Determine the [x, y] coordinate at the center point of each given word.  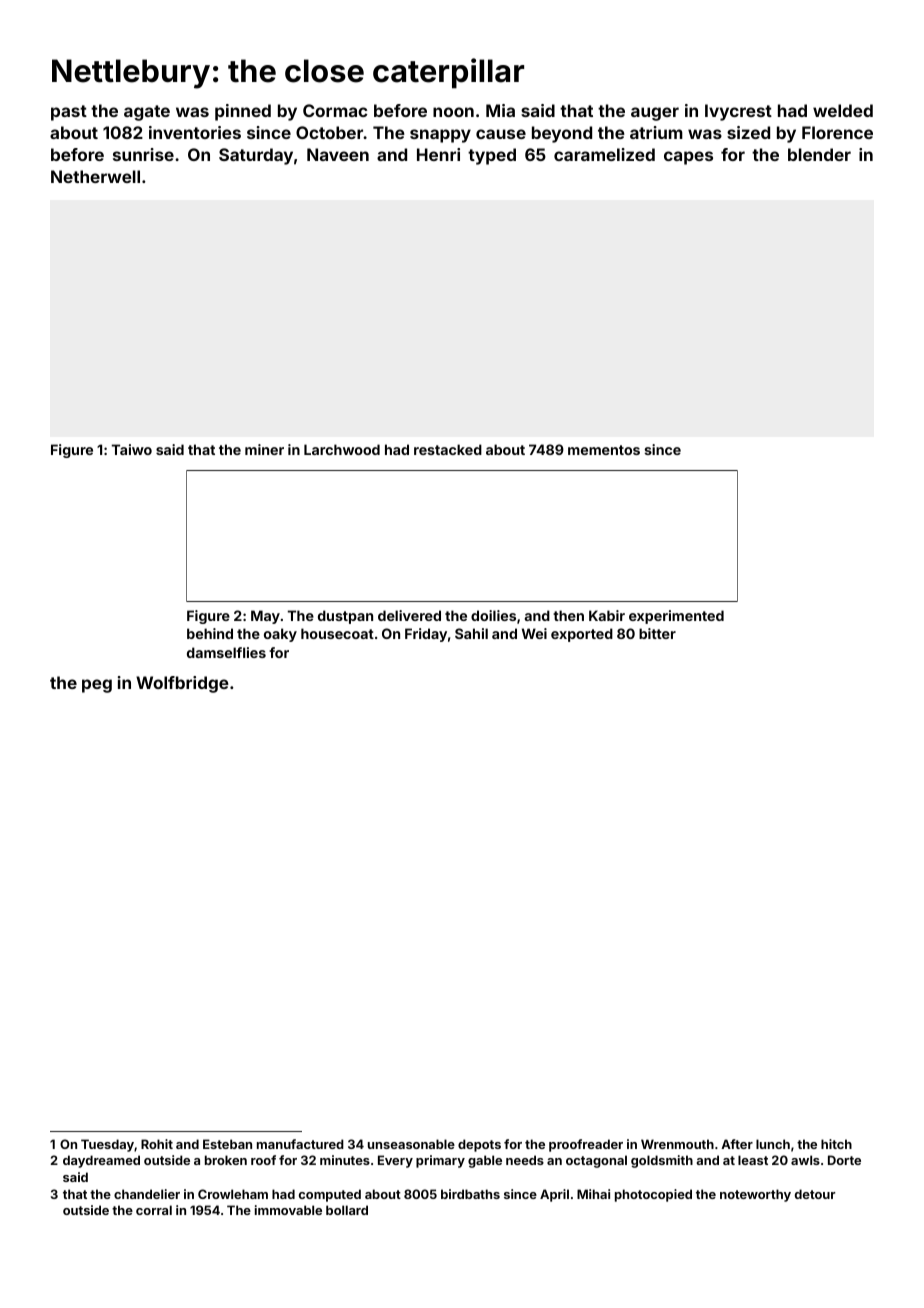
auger [655, 114]
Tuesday [107, 1145]
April [554, 1195]
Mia [500, 110]
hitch [836, 1144]
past [69, 113]
